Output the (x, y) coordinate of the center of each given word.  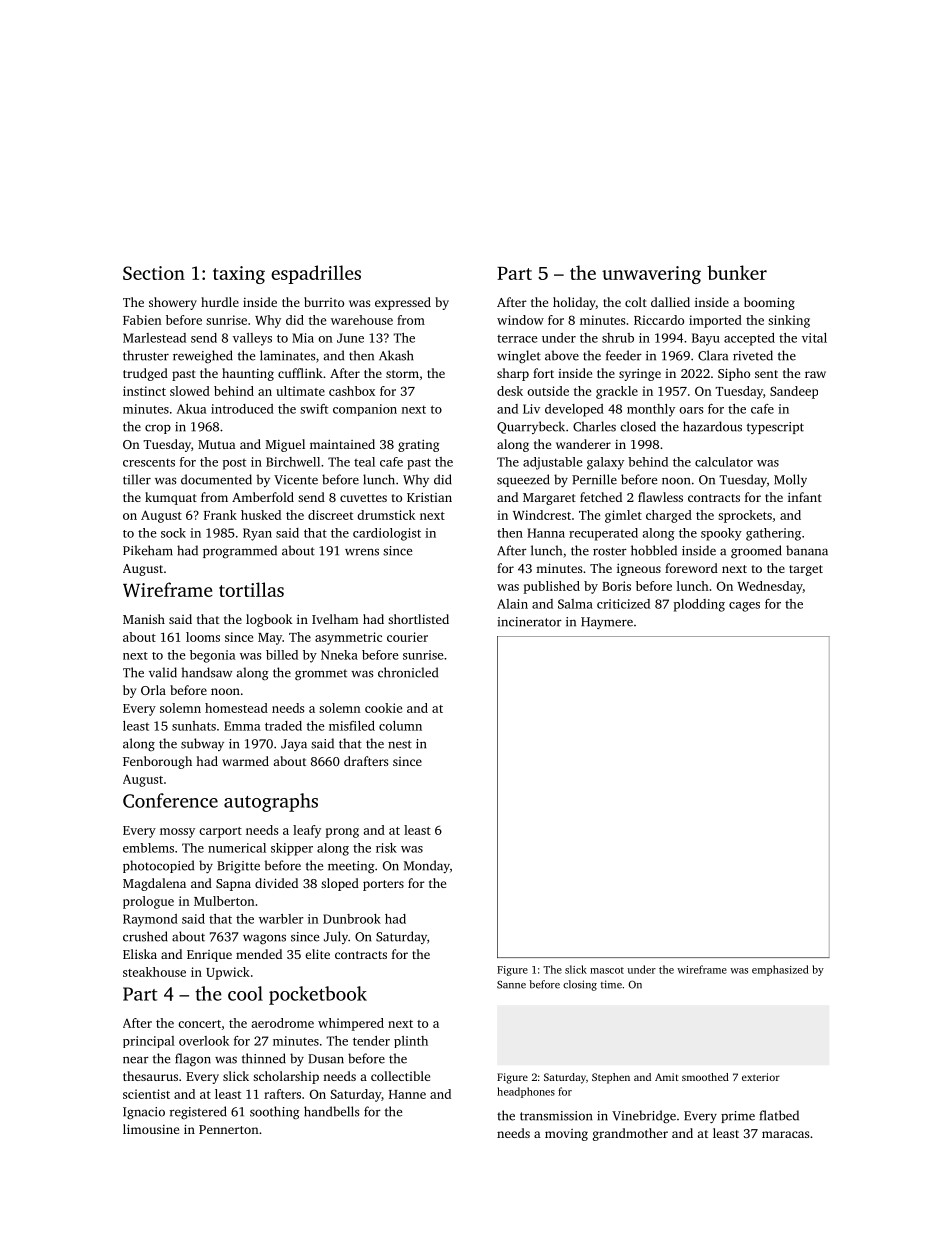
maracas (785, 1134)
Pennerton (229, 1129)
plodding (699, 605)
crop (158, 429)
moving (566, 1135)
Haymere (607, 623)
